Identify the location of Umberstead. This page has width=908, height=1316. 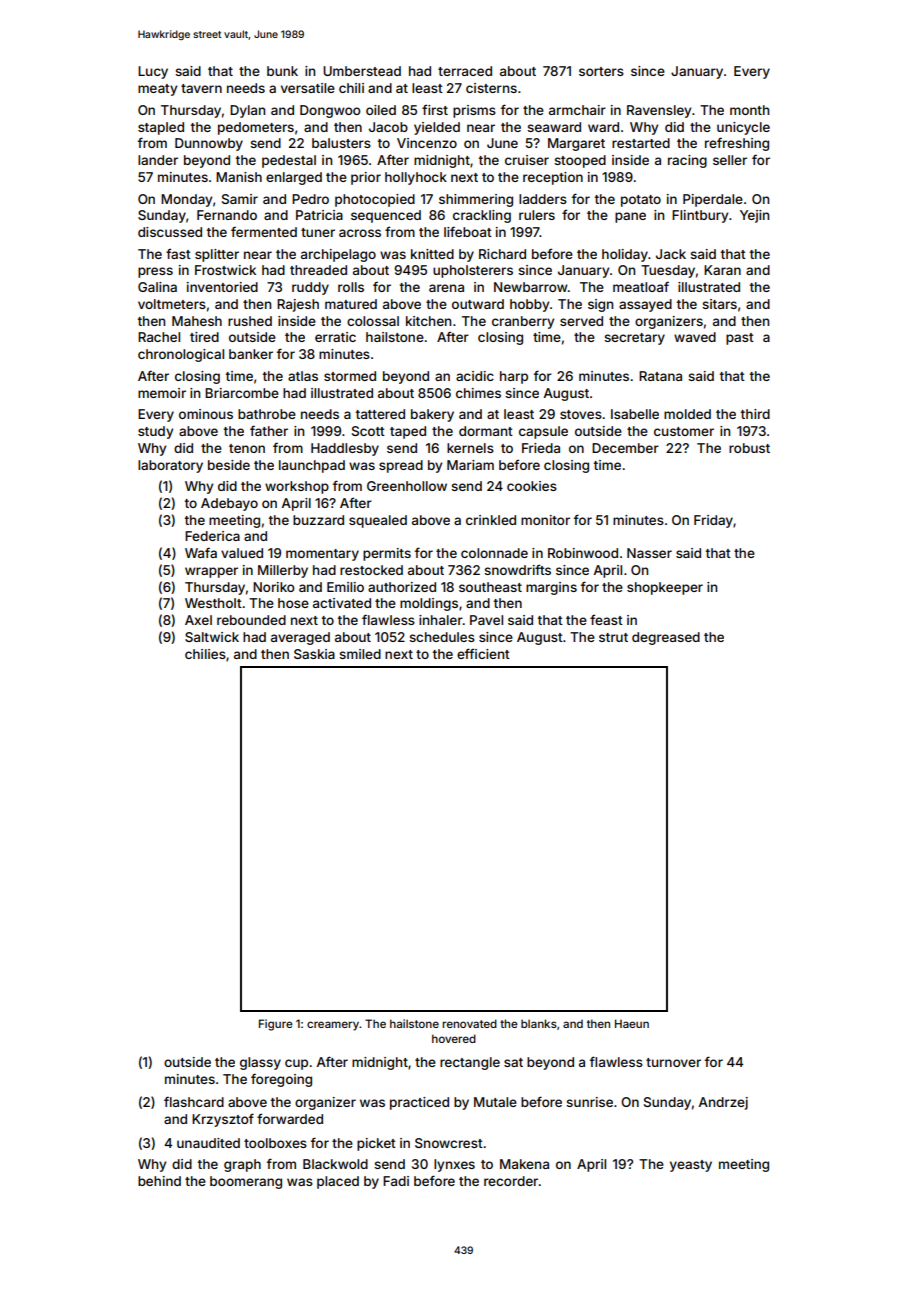
(362, 71).
